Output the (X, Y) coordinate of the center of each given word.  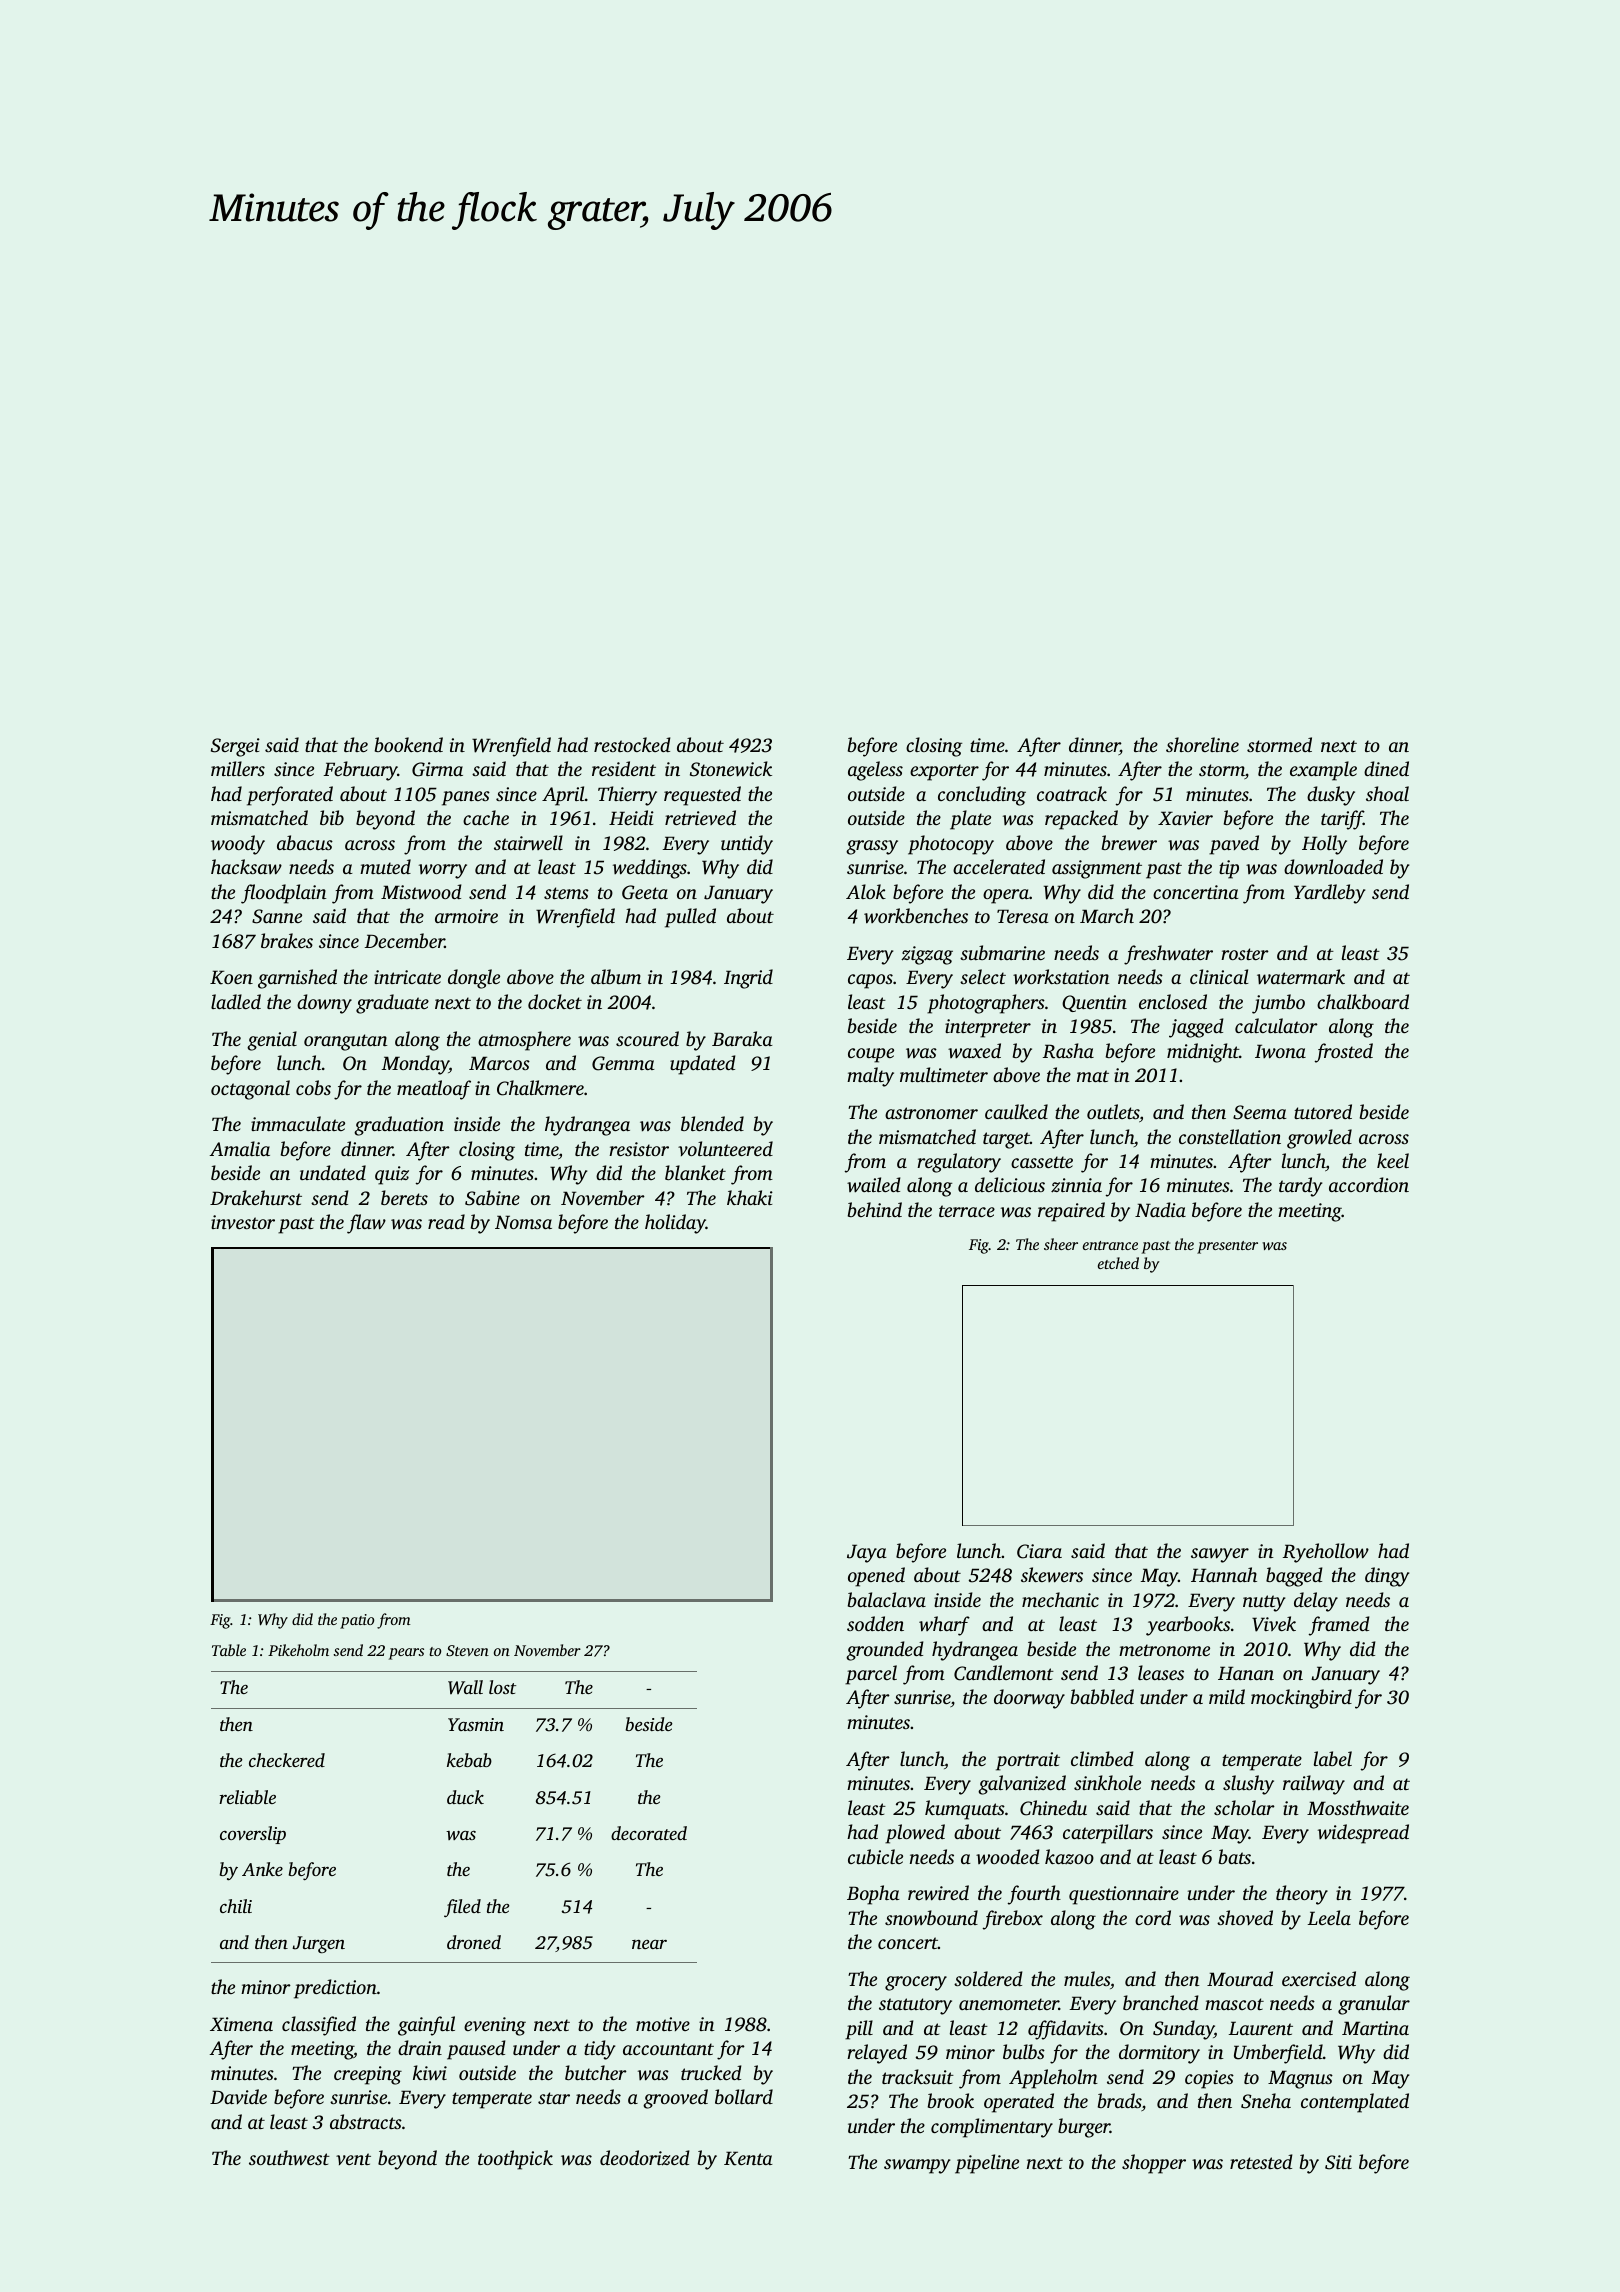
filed (462, 1908)
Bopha (873, 1895)
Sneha (1266, 2101)
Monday (415, 1065)
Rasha (1068, 1051)
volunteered (725, 1148)
